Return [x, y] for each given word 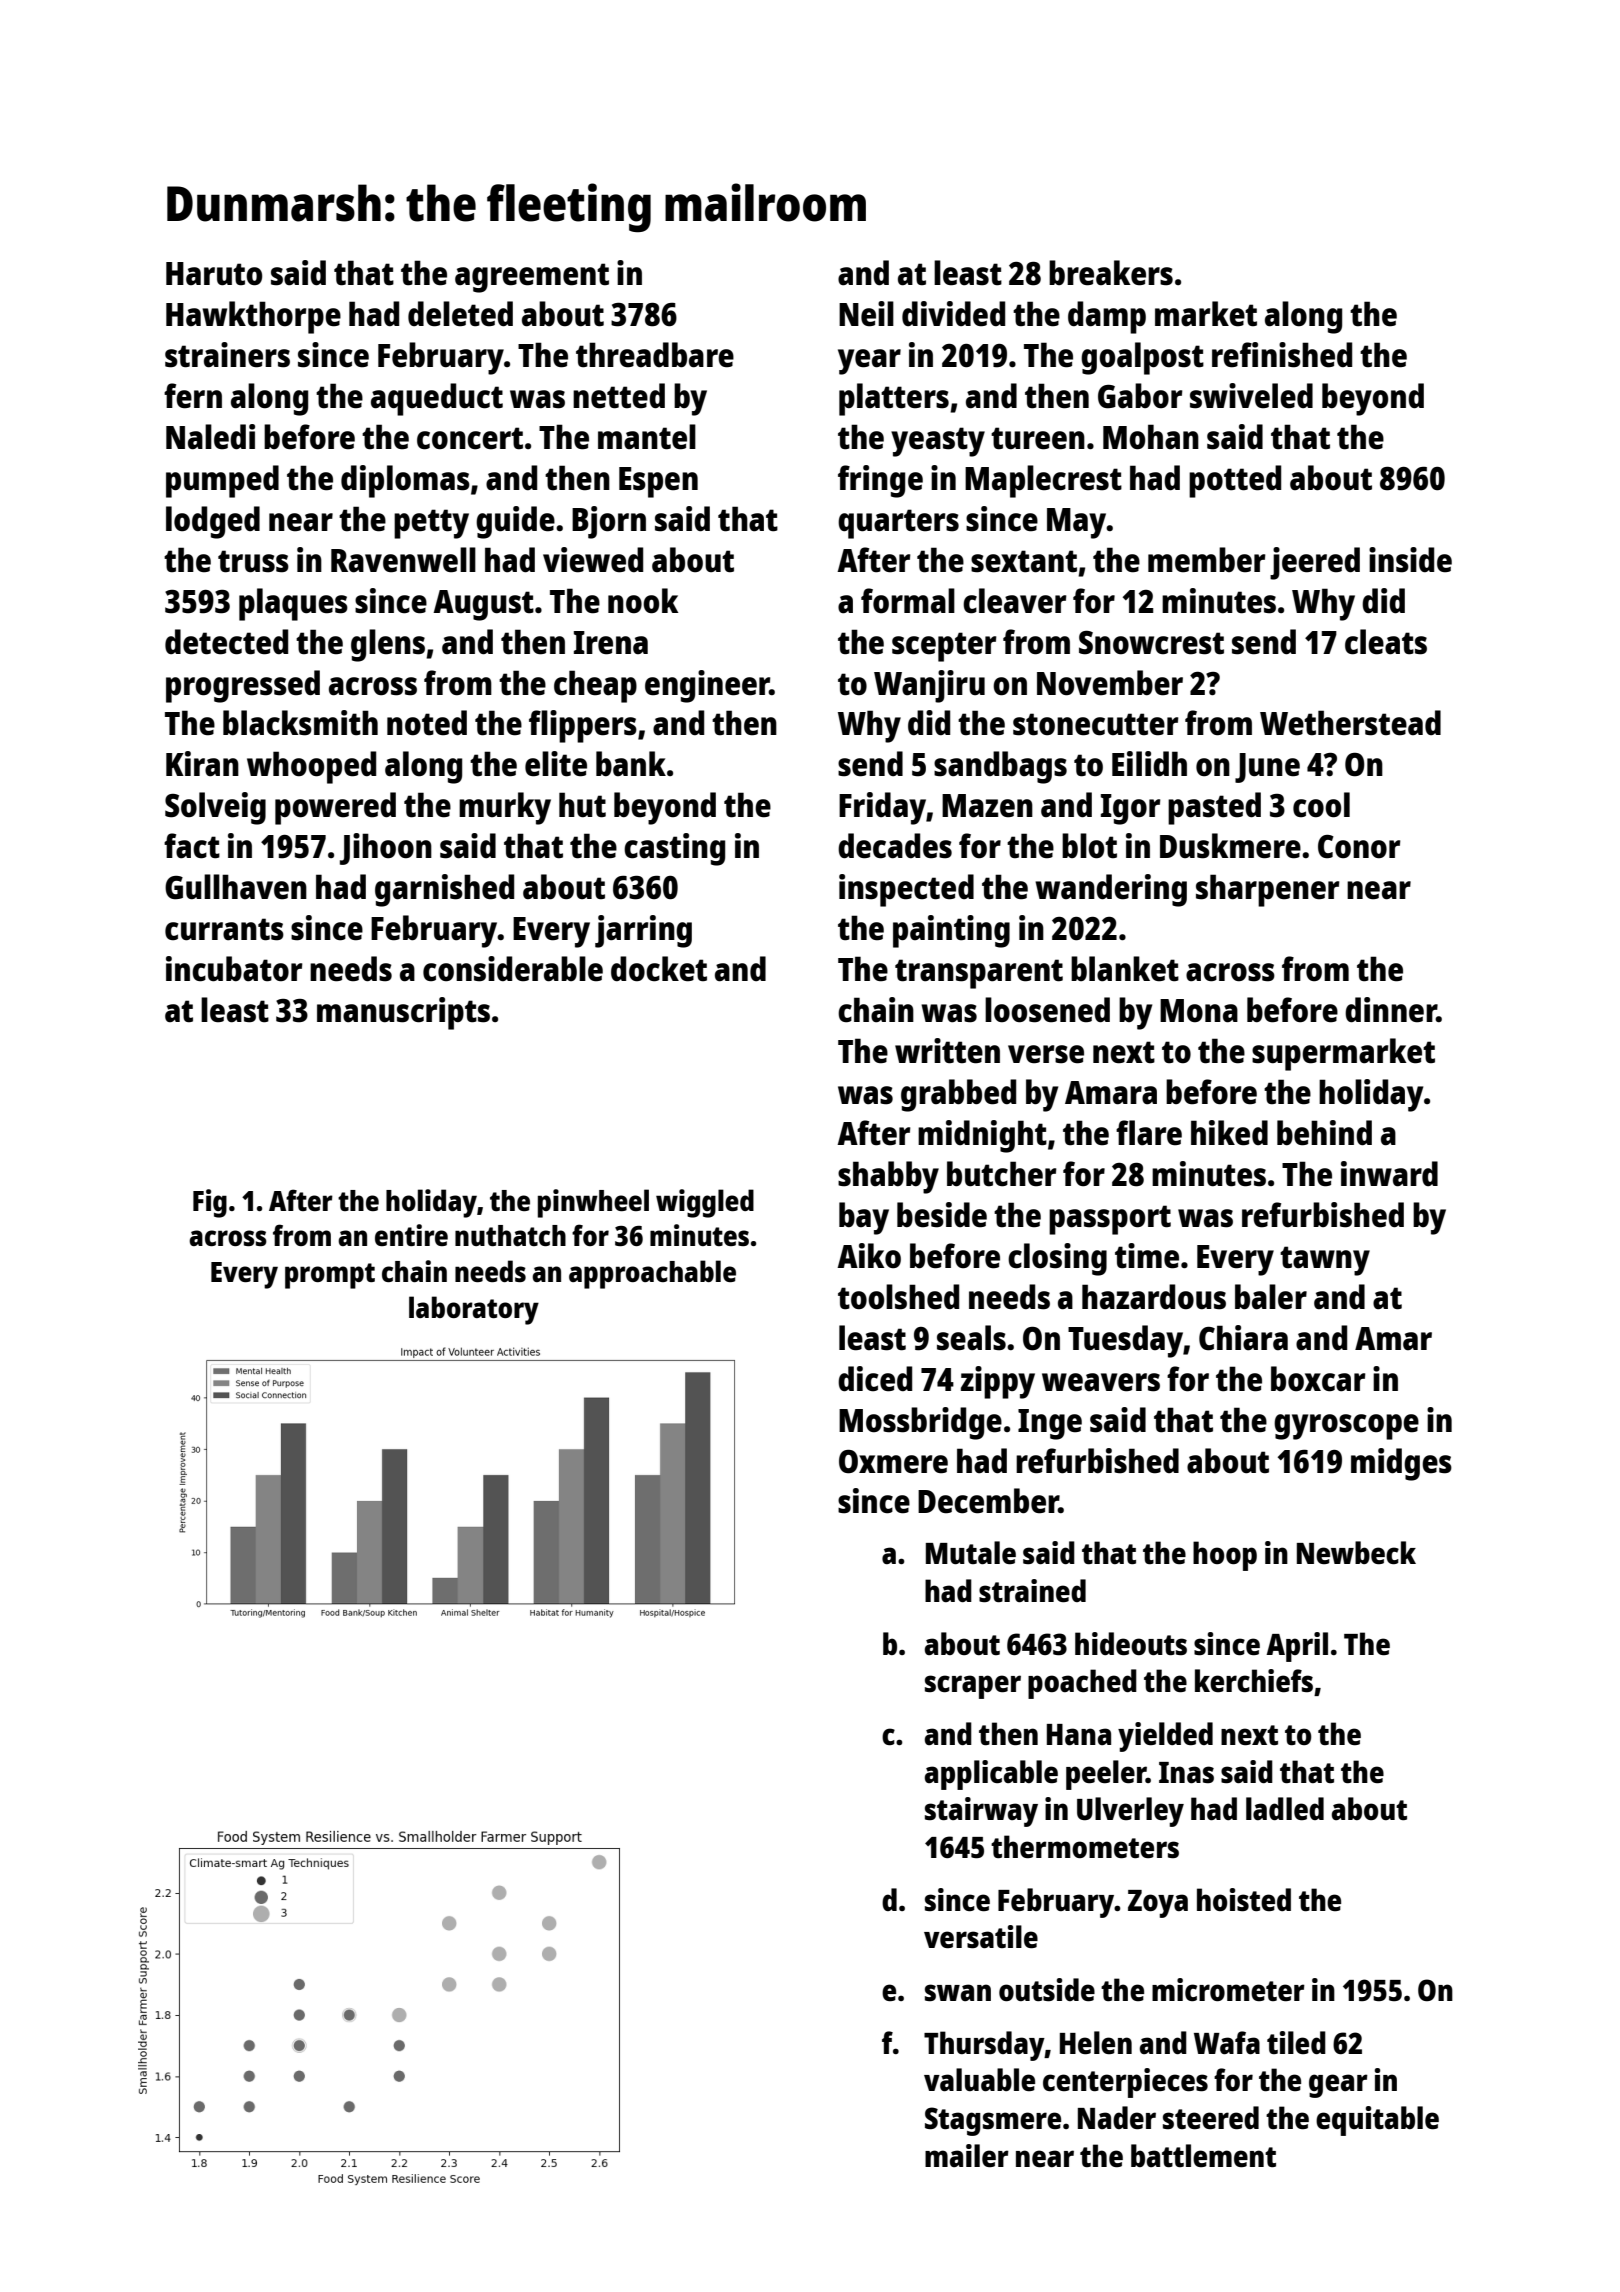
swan [958, 1992]
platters [894, 399]
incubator [234, 969]
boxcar [1318, 1379]
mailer [967, 2155]
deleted [460, 314]
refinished [1282, 355]
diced [875, 1379]
